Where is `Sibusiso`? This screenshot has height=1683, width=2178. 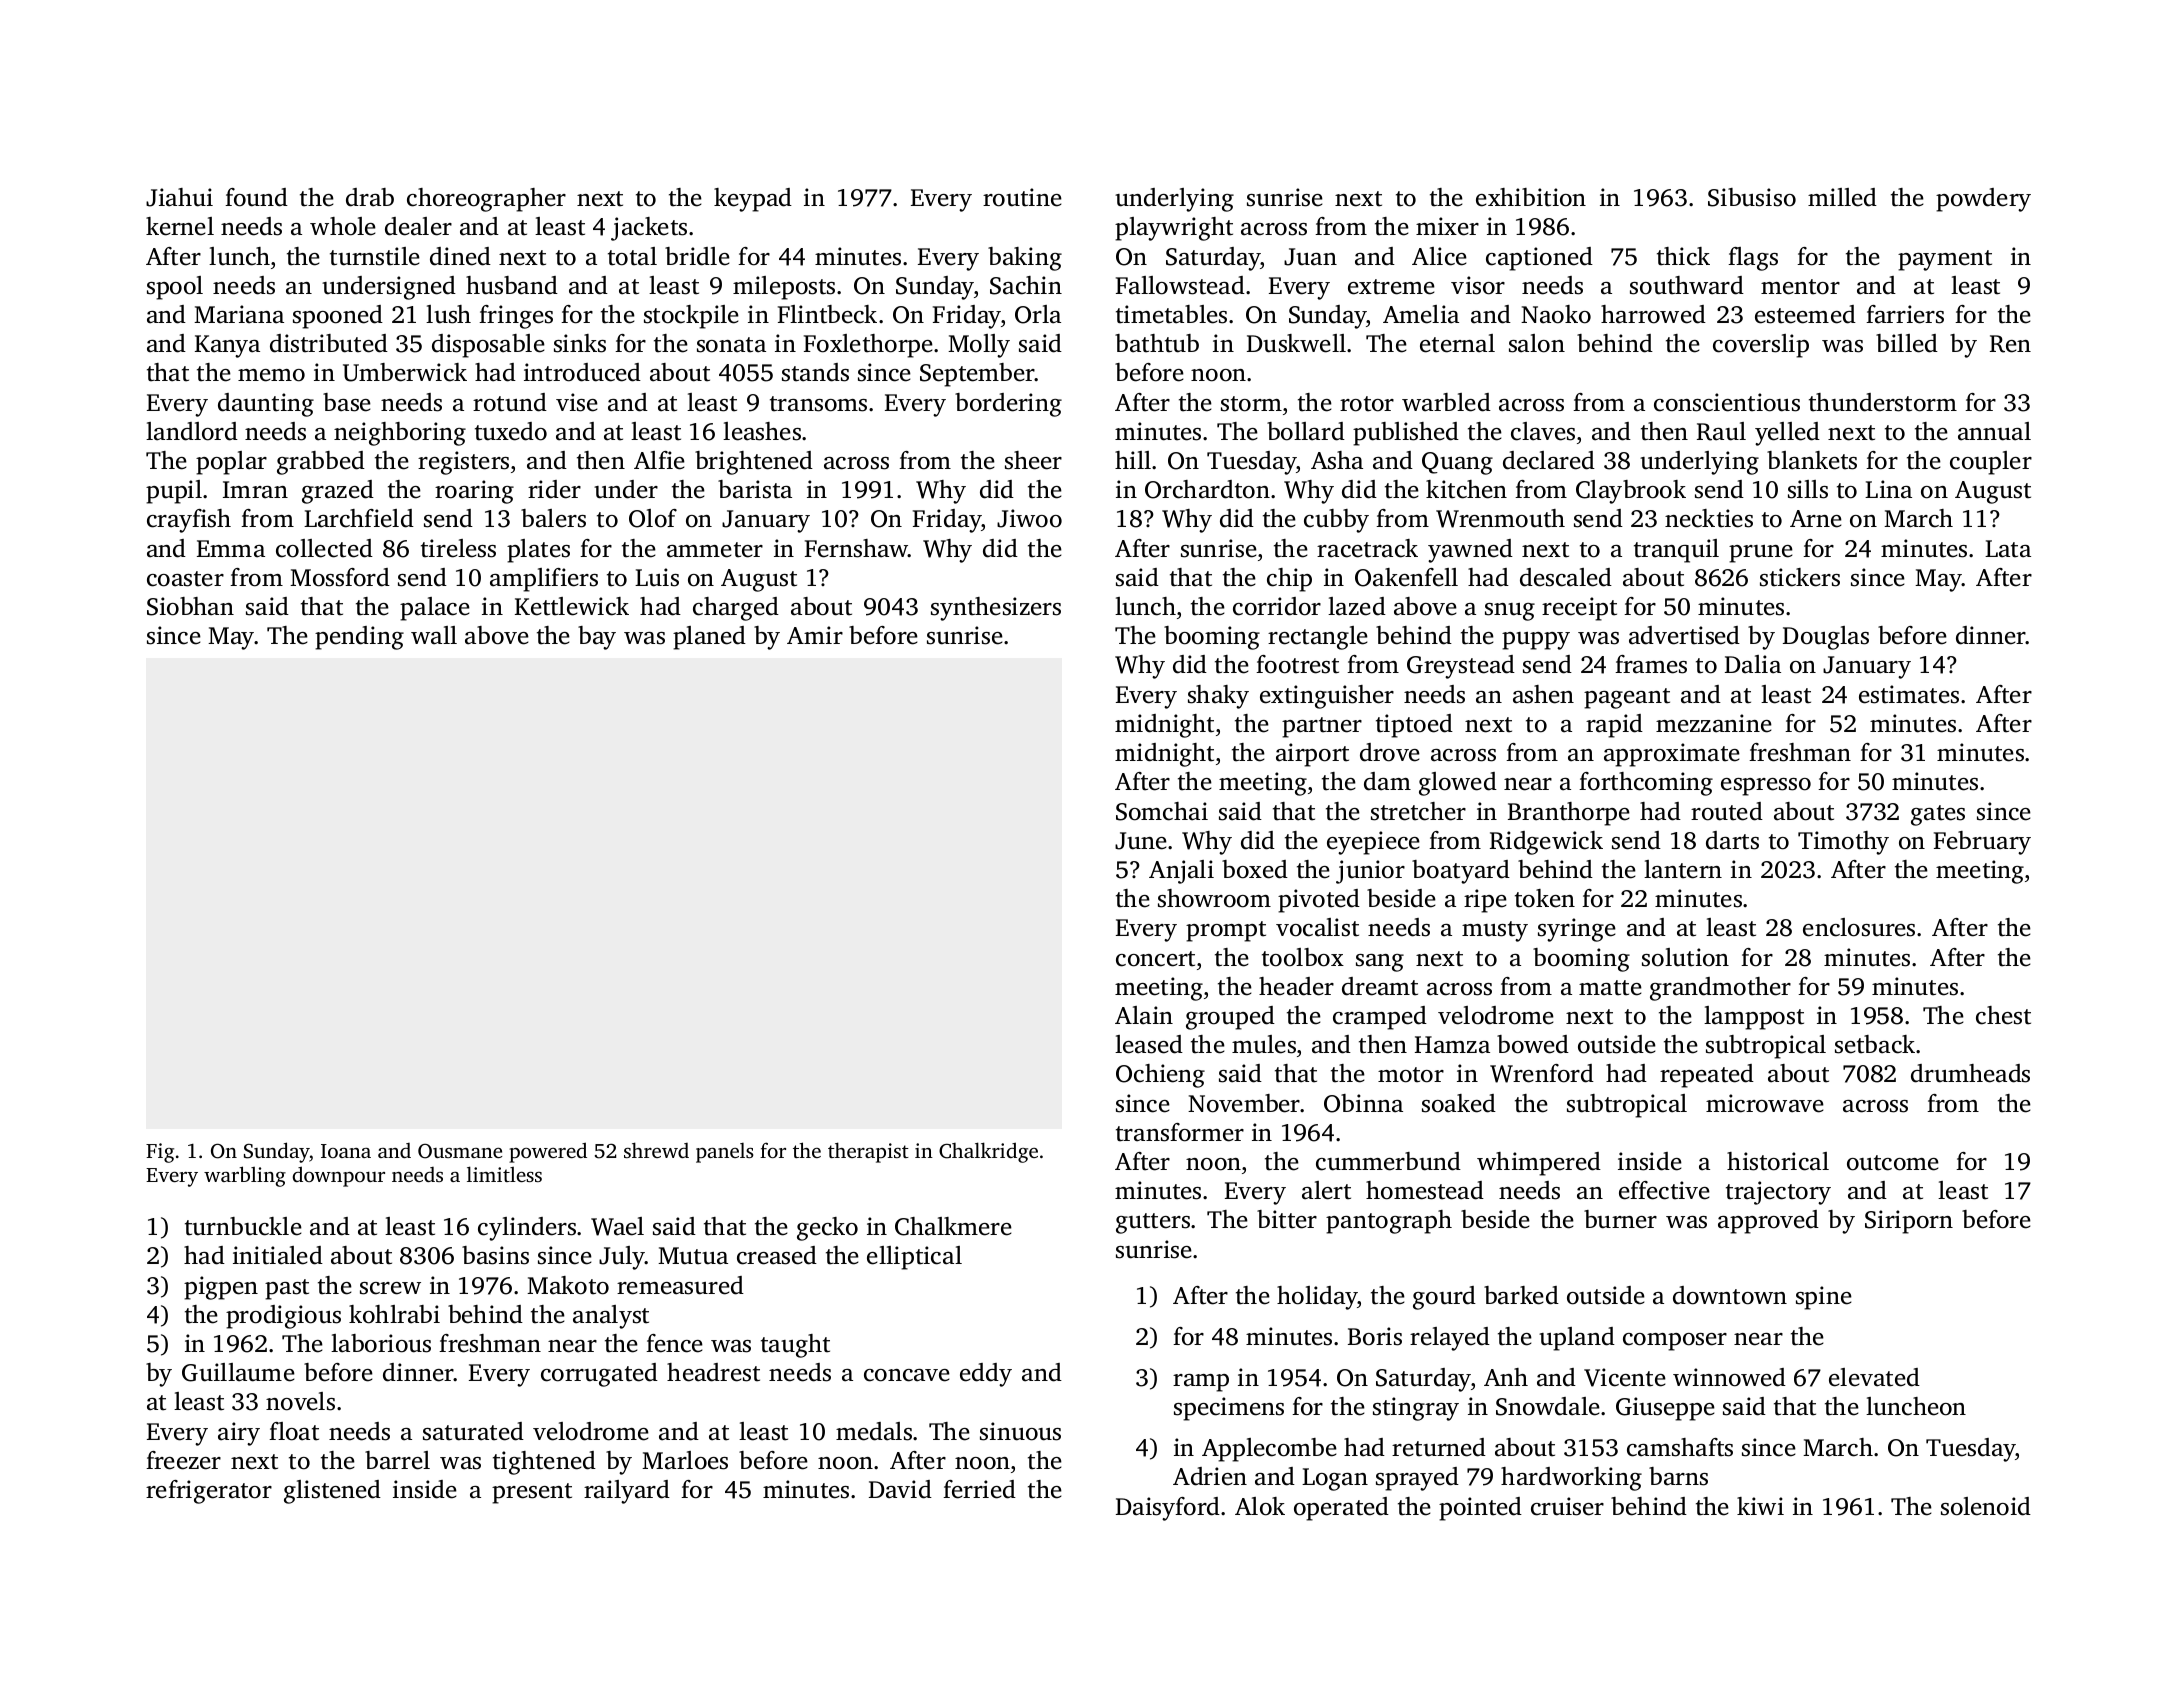
Sibusiso is located at coordinates (1752, 197).
